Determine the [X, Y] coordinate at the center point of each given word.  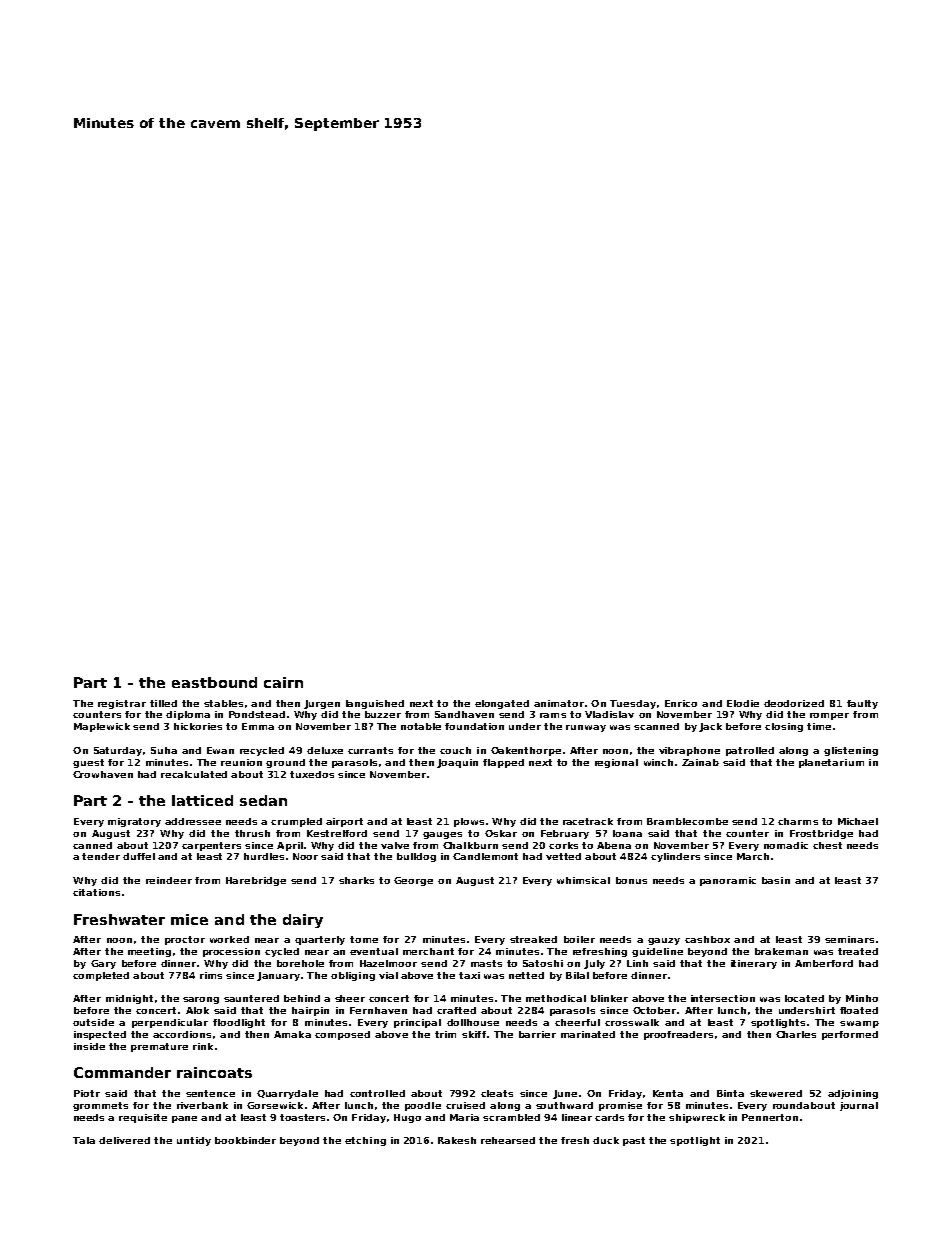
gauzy [664, 941]
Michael [858, 821]
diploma [188, 715]
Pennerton [770, 1117]
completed [101, 976]
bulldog [416, 857]
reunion [241, 762]
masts [486, 963]
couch [455, 750]
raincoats [214, 1072]
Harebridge [256, 881]
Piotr [87, 1093]
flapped [503, 763]
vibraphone [689, 751]
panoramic [728, 881]
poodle [423, 1106]
